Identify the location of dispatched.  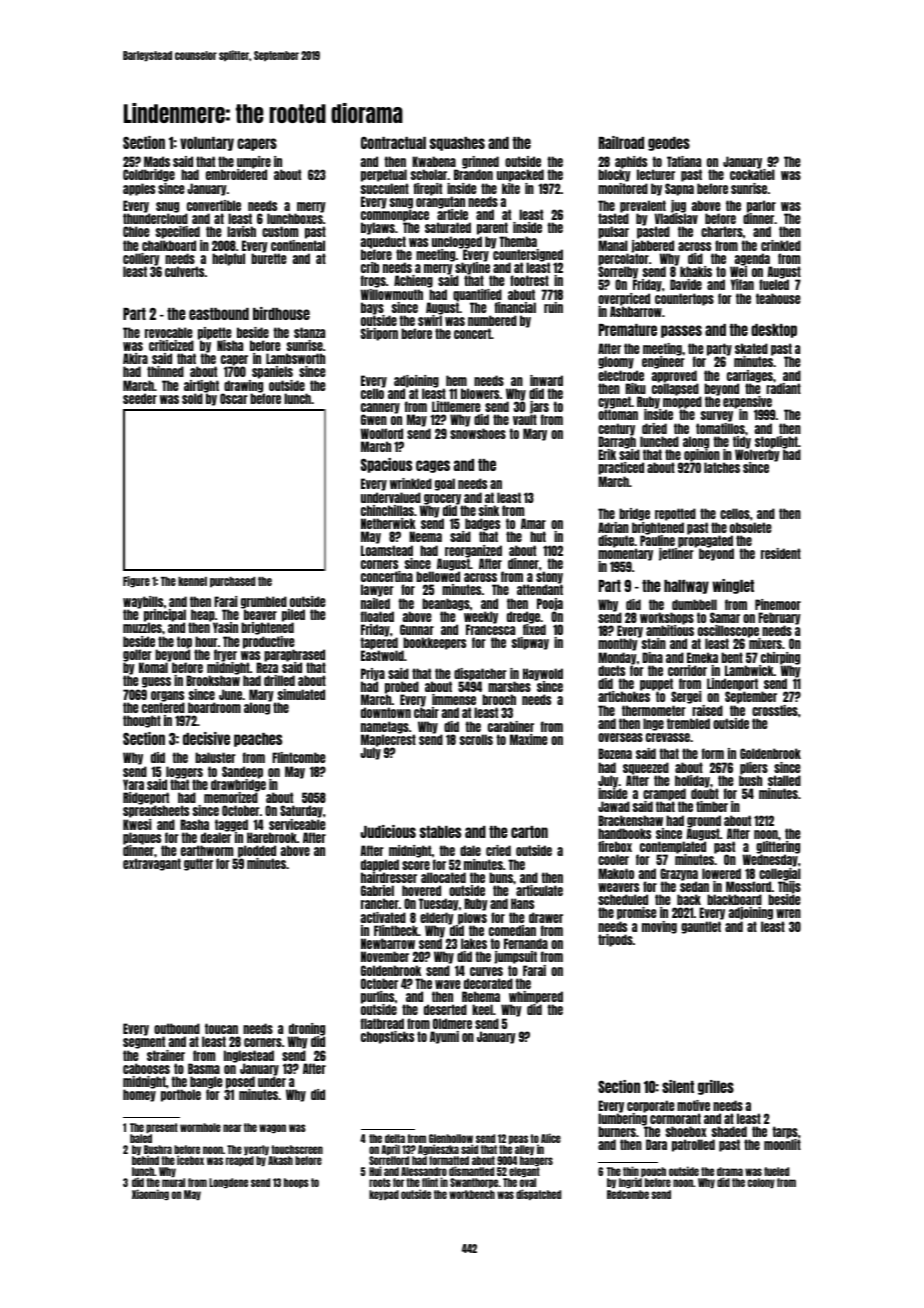
(538, 1194).
